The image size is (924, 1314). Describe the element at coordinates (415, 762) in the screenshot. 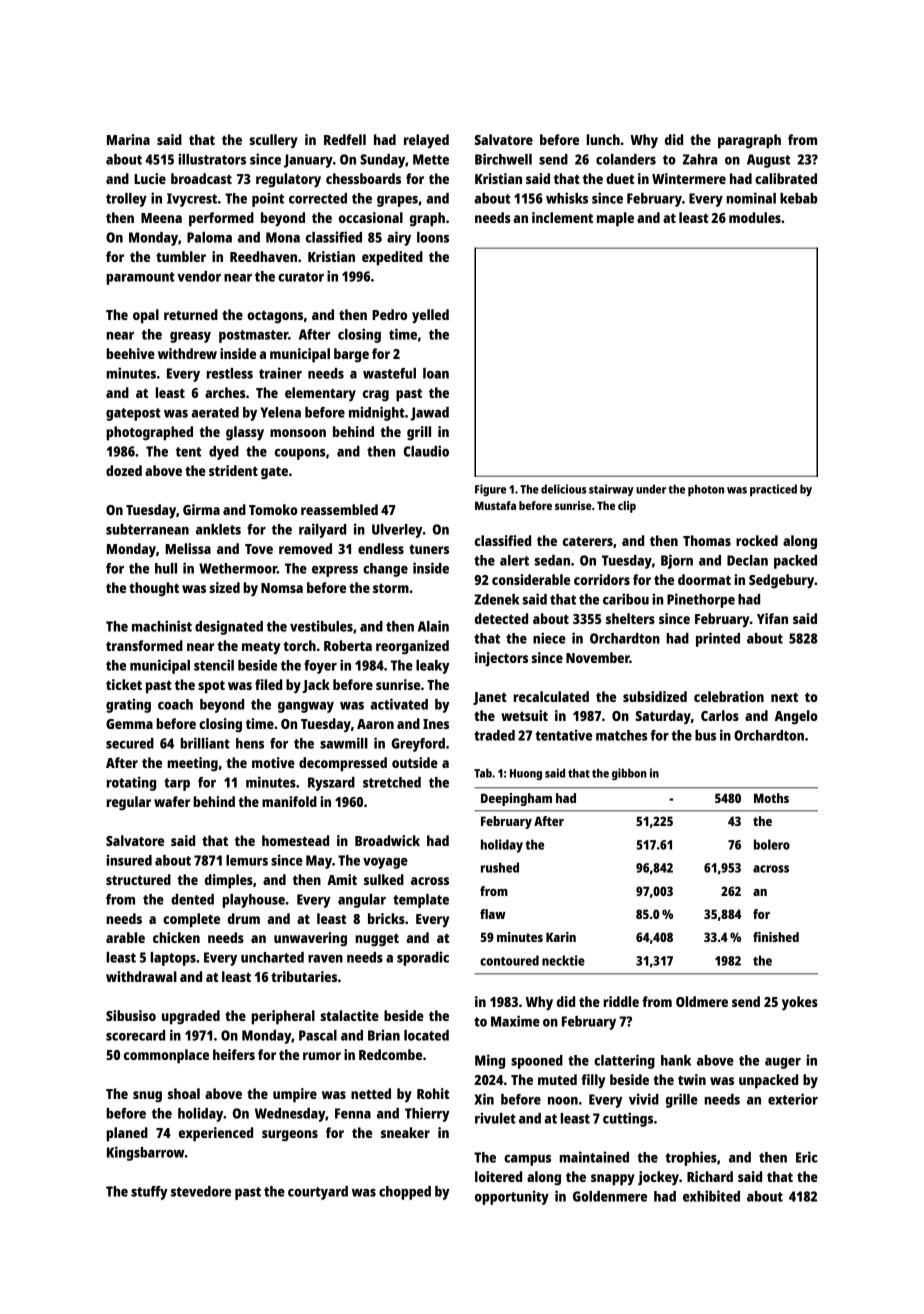

I see `outside` at that location.
